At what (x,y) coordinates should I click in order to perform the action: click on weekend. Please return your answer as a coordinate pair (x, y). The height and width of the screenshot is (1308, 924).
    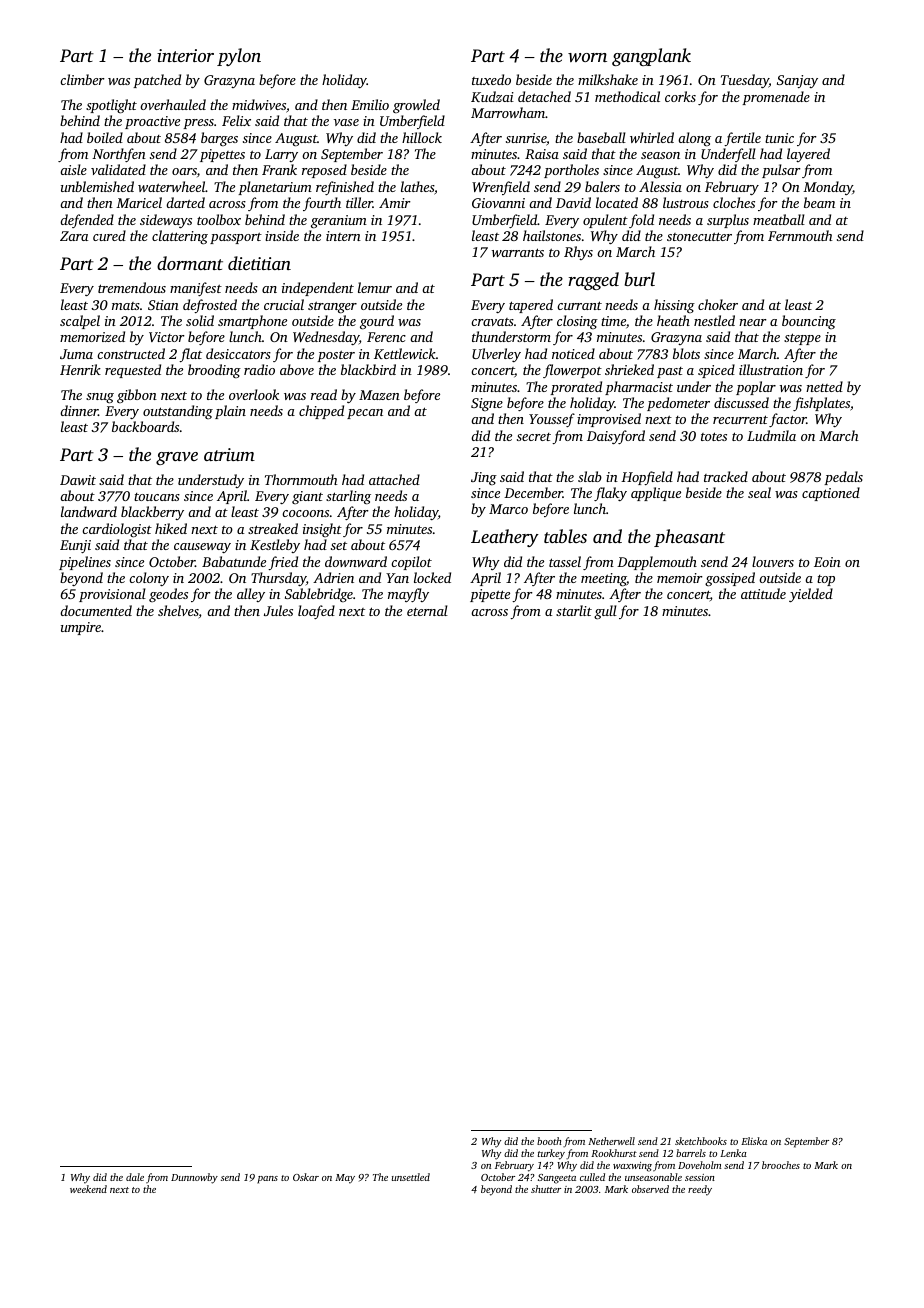
    Looking at the image, I should click on (88, 1189).
